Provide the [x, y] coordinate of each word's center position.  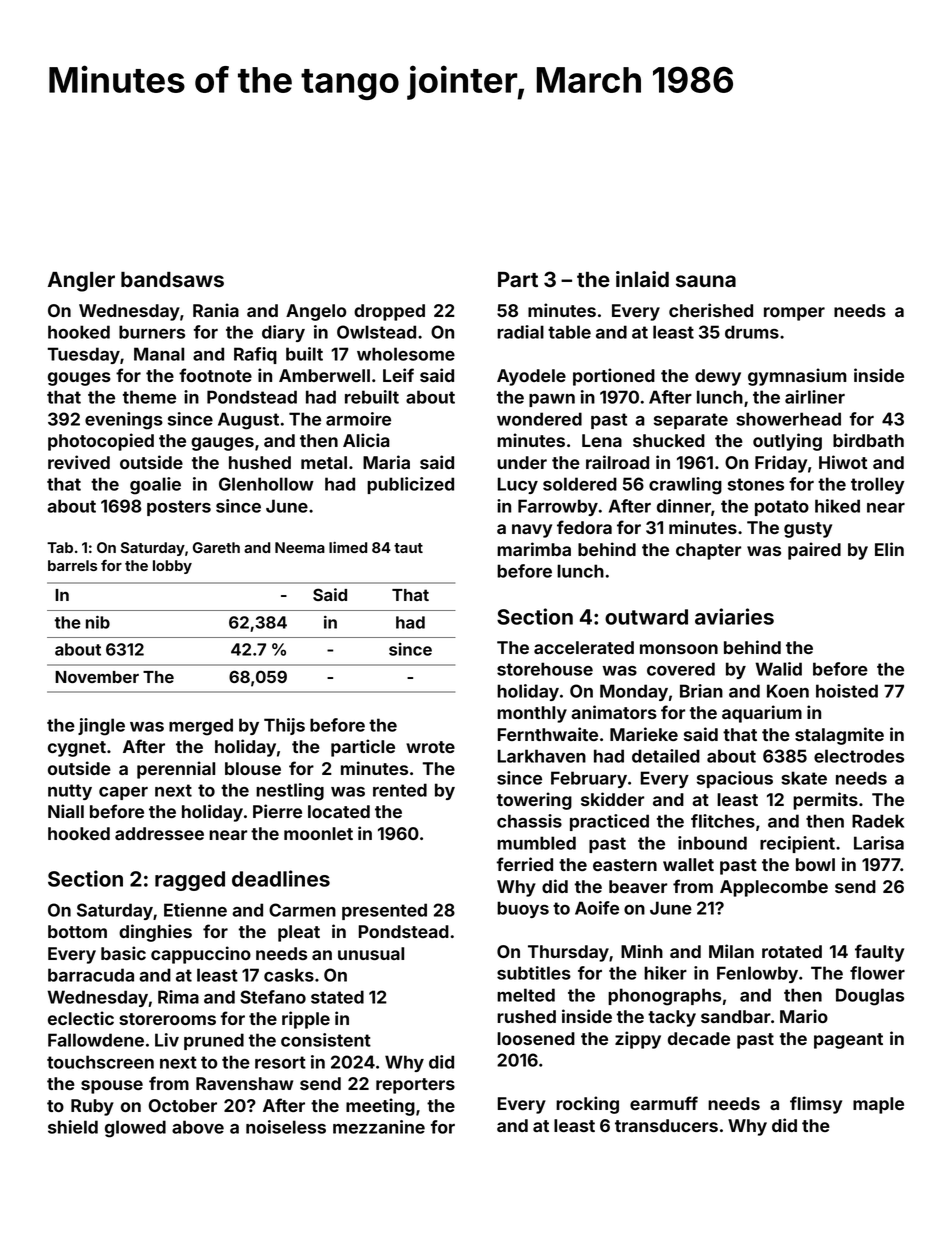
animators [614, 712]
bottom [77, 931]
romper [794, 314]
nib [98, 622]
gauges [222, 444]
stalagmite [839, 736]
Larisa [879, 843]
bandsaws [172, 280]
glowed [135, 1129]
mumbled [536, 843]
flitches [723, 821]
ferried [525, 864]
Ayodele [531, 377]
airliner [815, 397]
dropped [389, 312]
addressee [159, 833]
